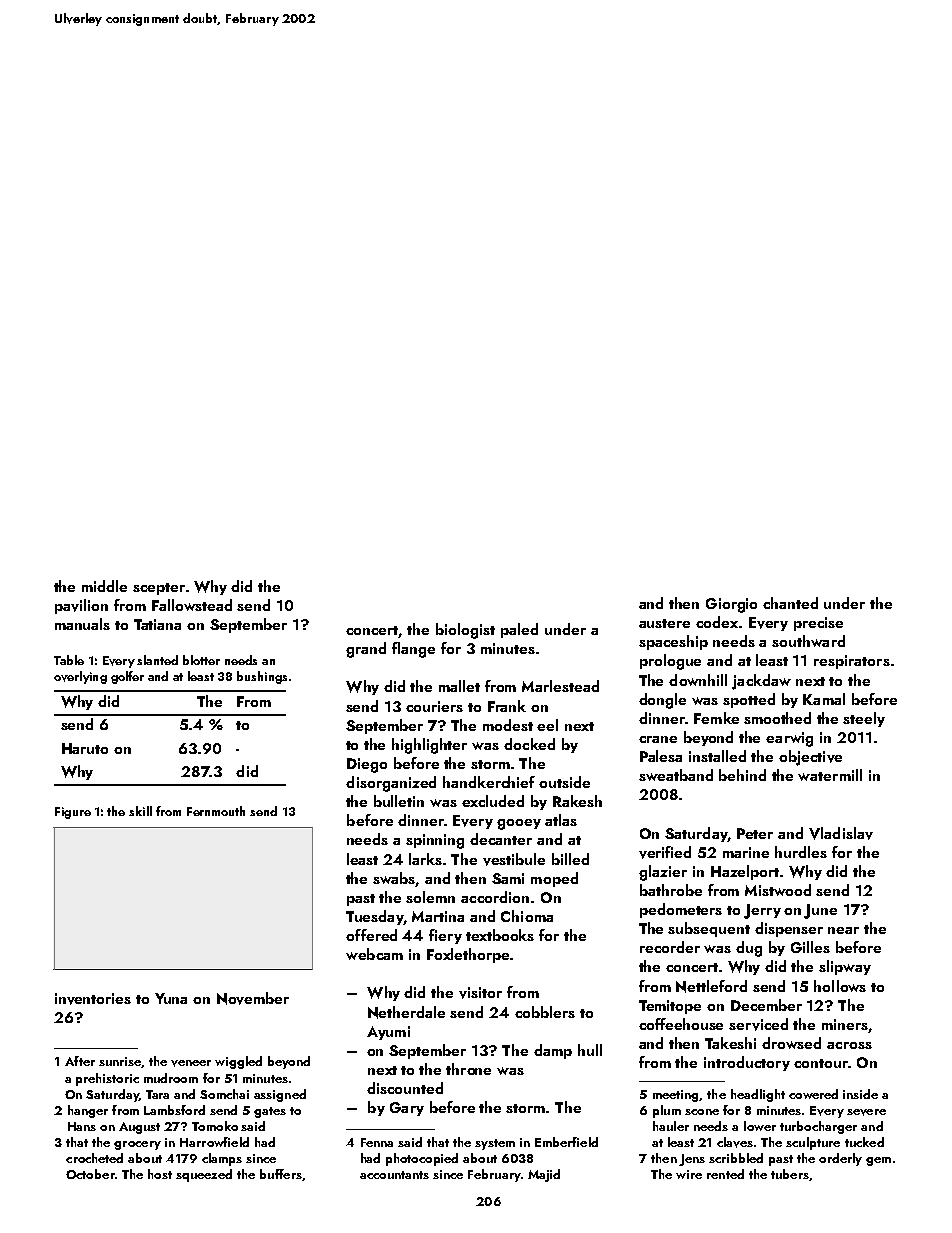 This screenshot has height=1233, width=952. Describe the element at coordinates (430, 897) in the screenshot. I see `solemn` at that location.
